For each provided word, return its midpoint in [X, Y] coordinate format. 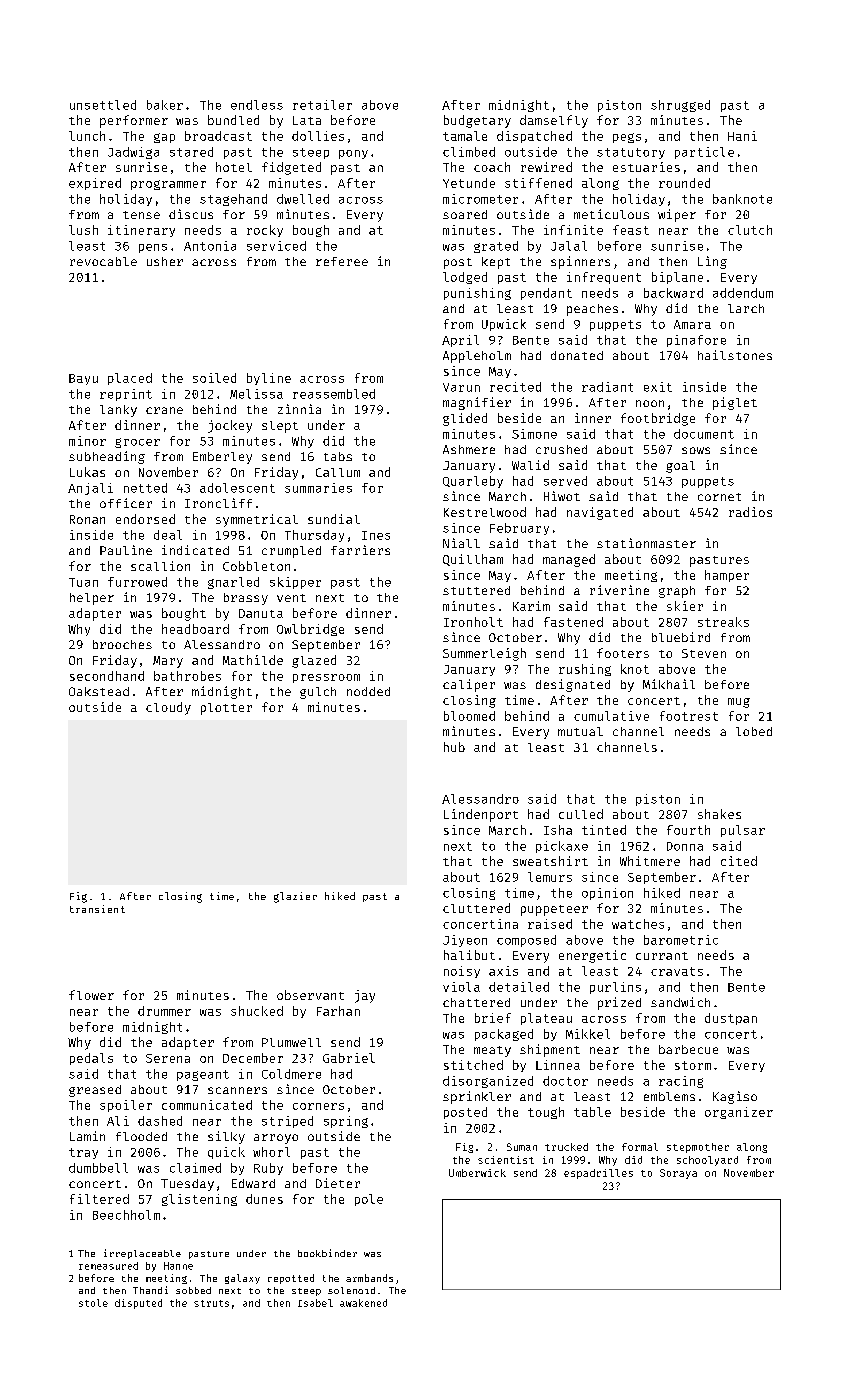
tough [546, 1113]
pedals [91, 1059]
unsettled [103, 105]
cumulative [611, 716]
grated [496, 247]
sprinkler [477, 1097]
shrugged [680, 106]
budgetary [477, 121]
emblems [669, 1096]
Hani [742, 136]
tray [83, 1153]
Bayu [83, 379]
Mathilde [253, 660]
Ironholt [473, 622]
